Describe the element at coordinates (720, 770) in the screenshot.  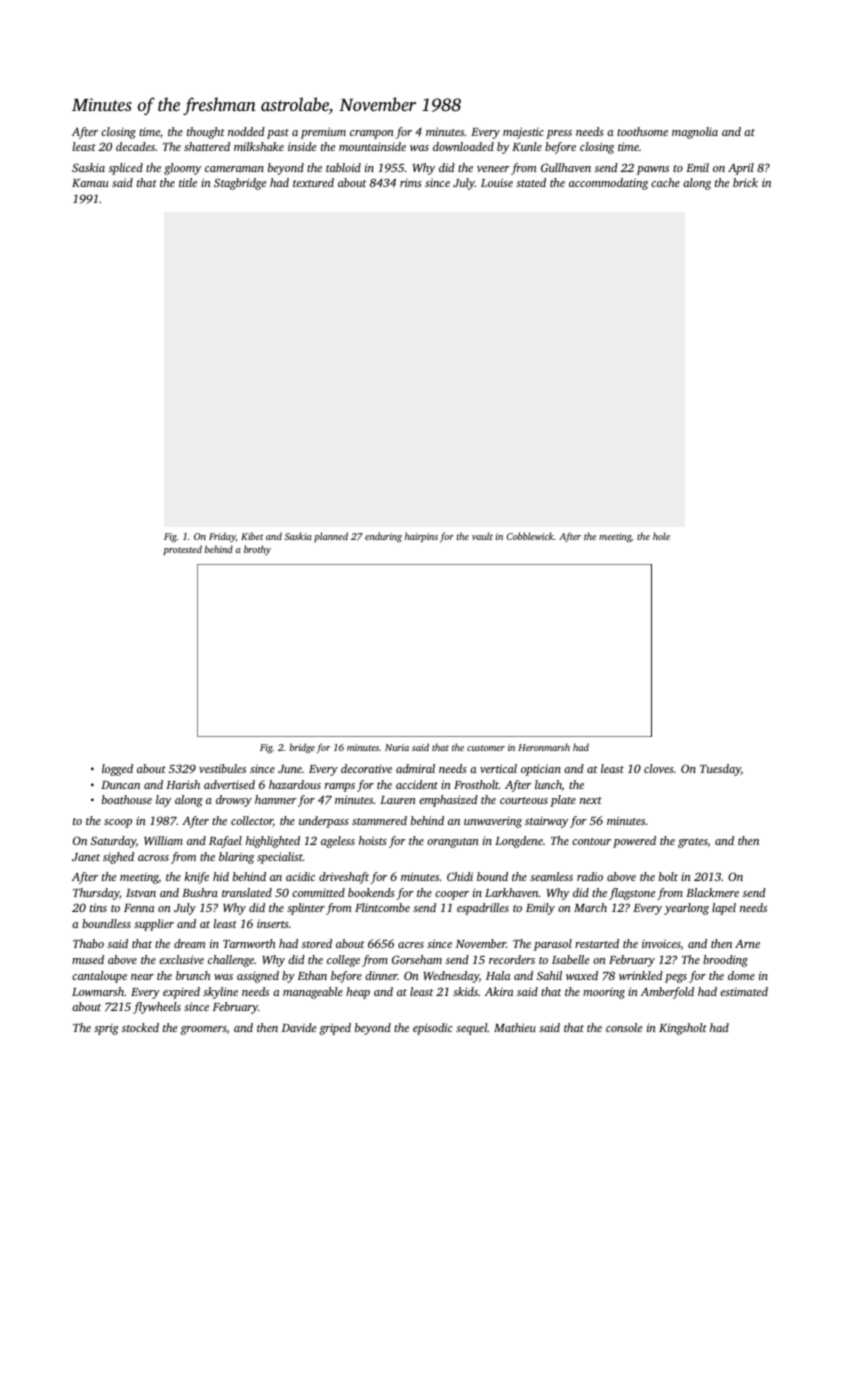
I see `Tuesday` at that location.
